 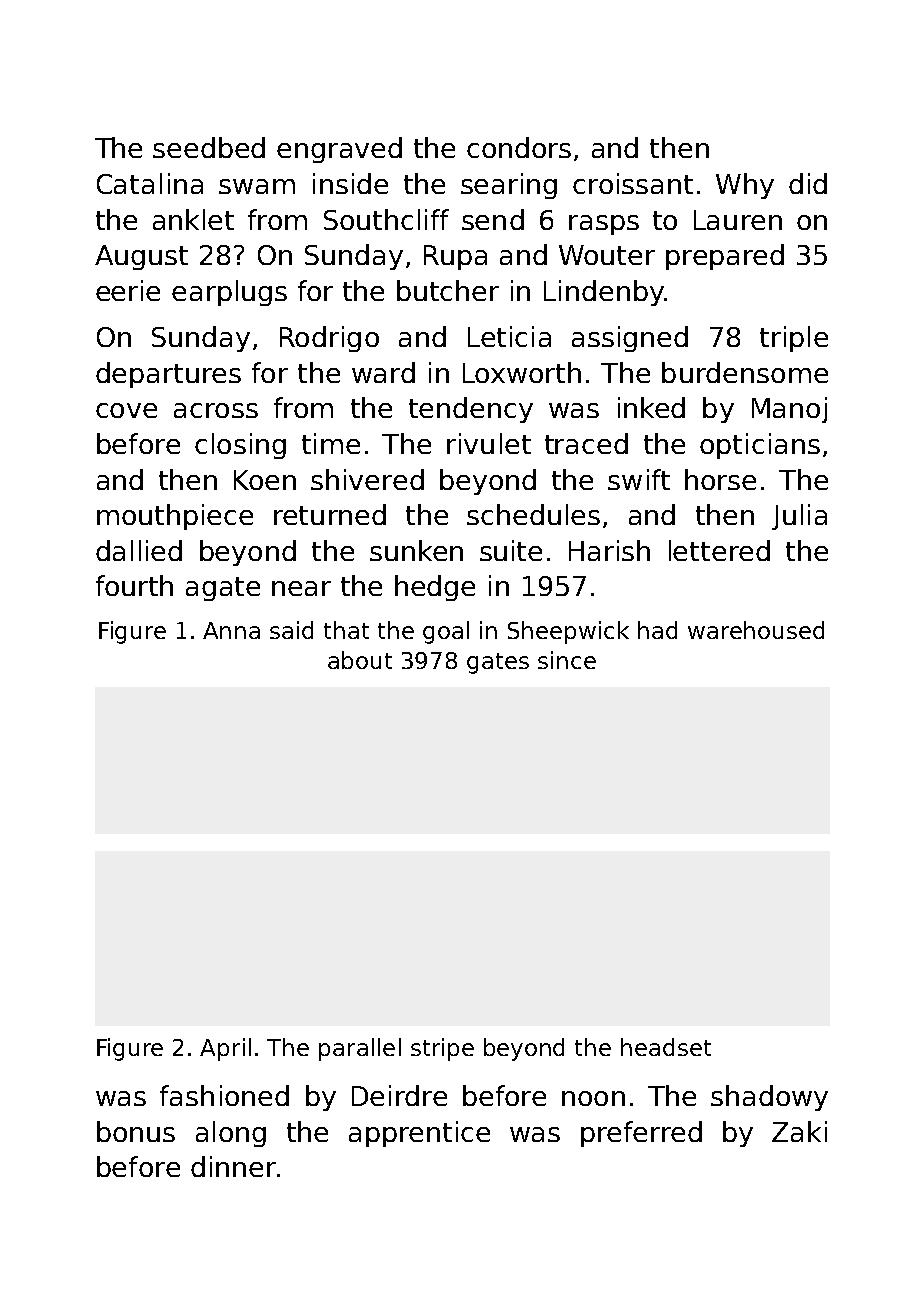 I want to click on seedbed, so click(x=209, y=147).
